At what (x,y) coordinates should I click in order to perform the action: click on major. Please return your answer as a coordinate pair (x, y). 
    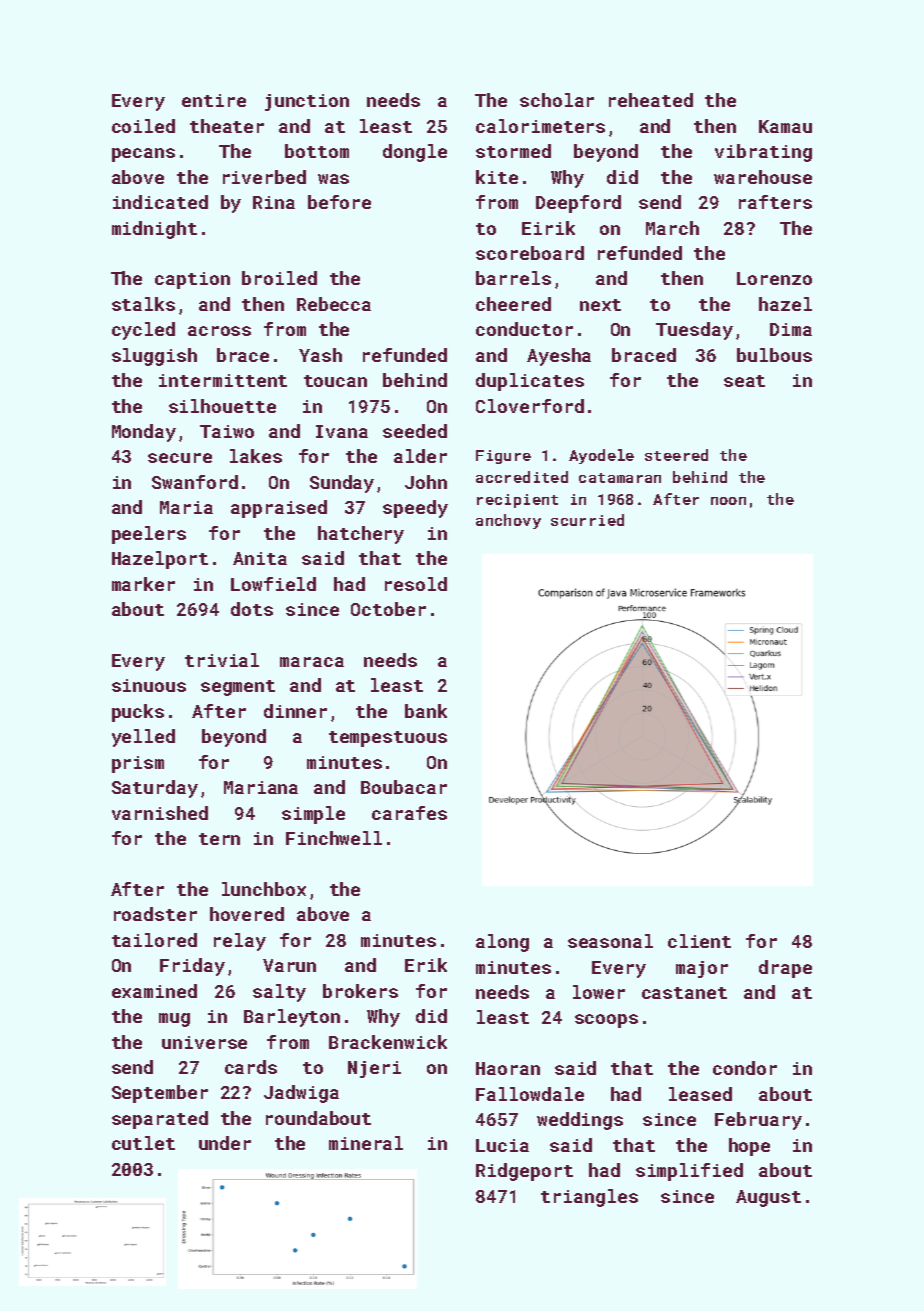
    Looking at the image, I should click on (702, 969).
